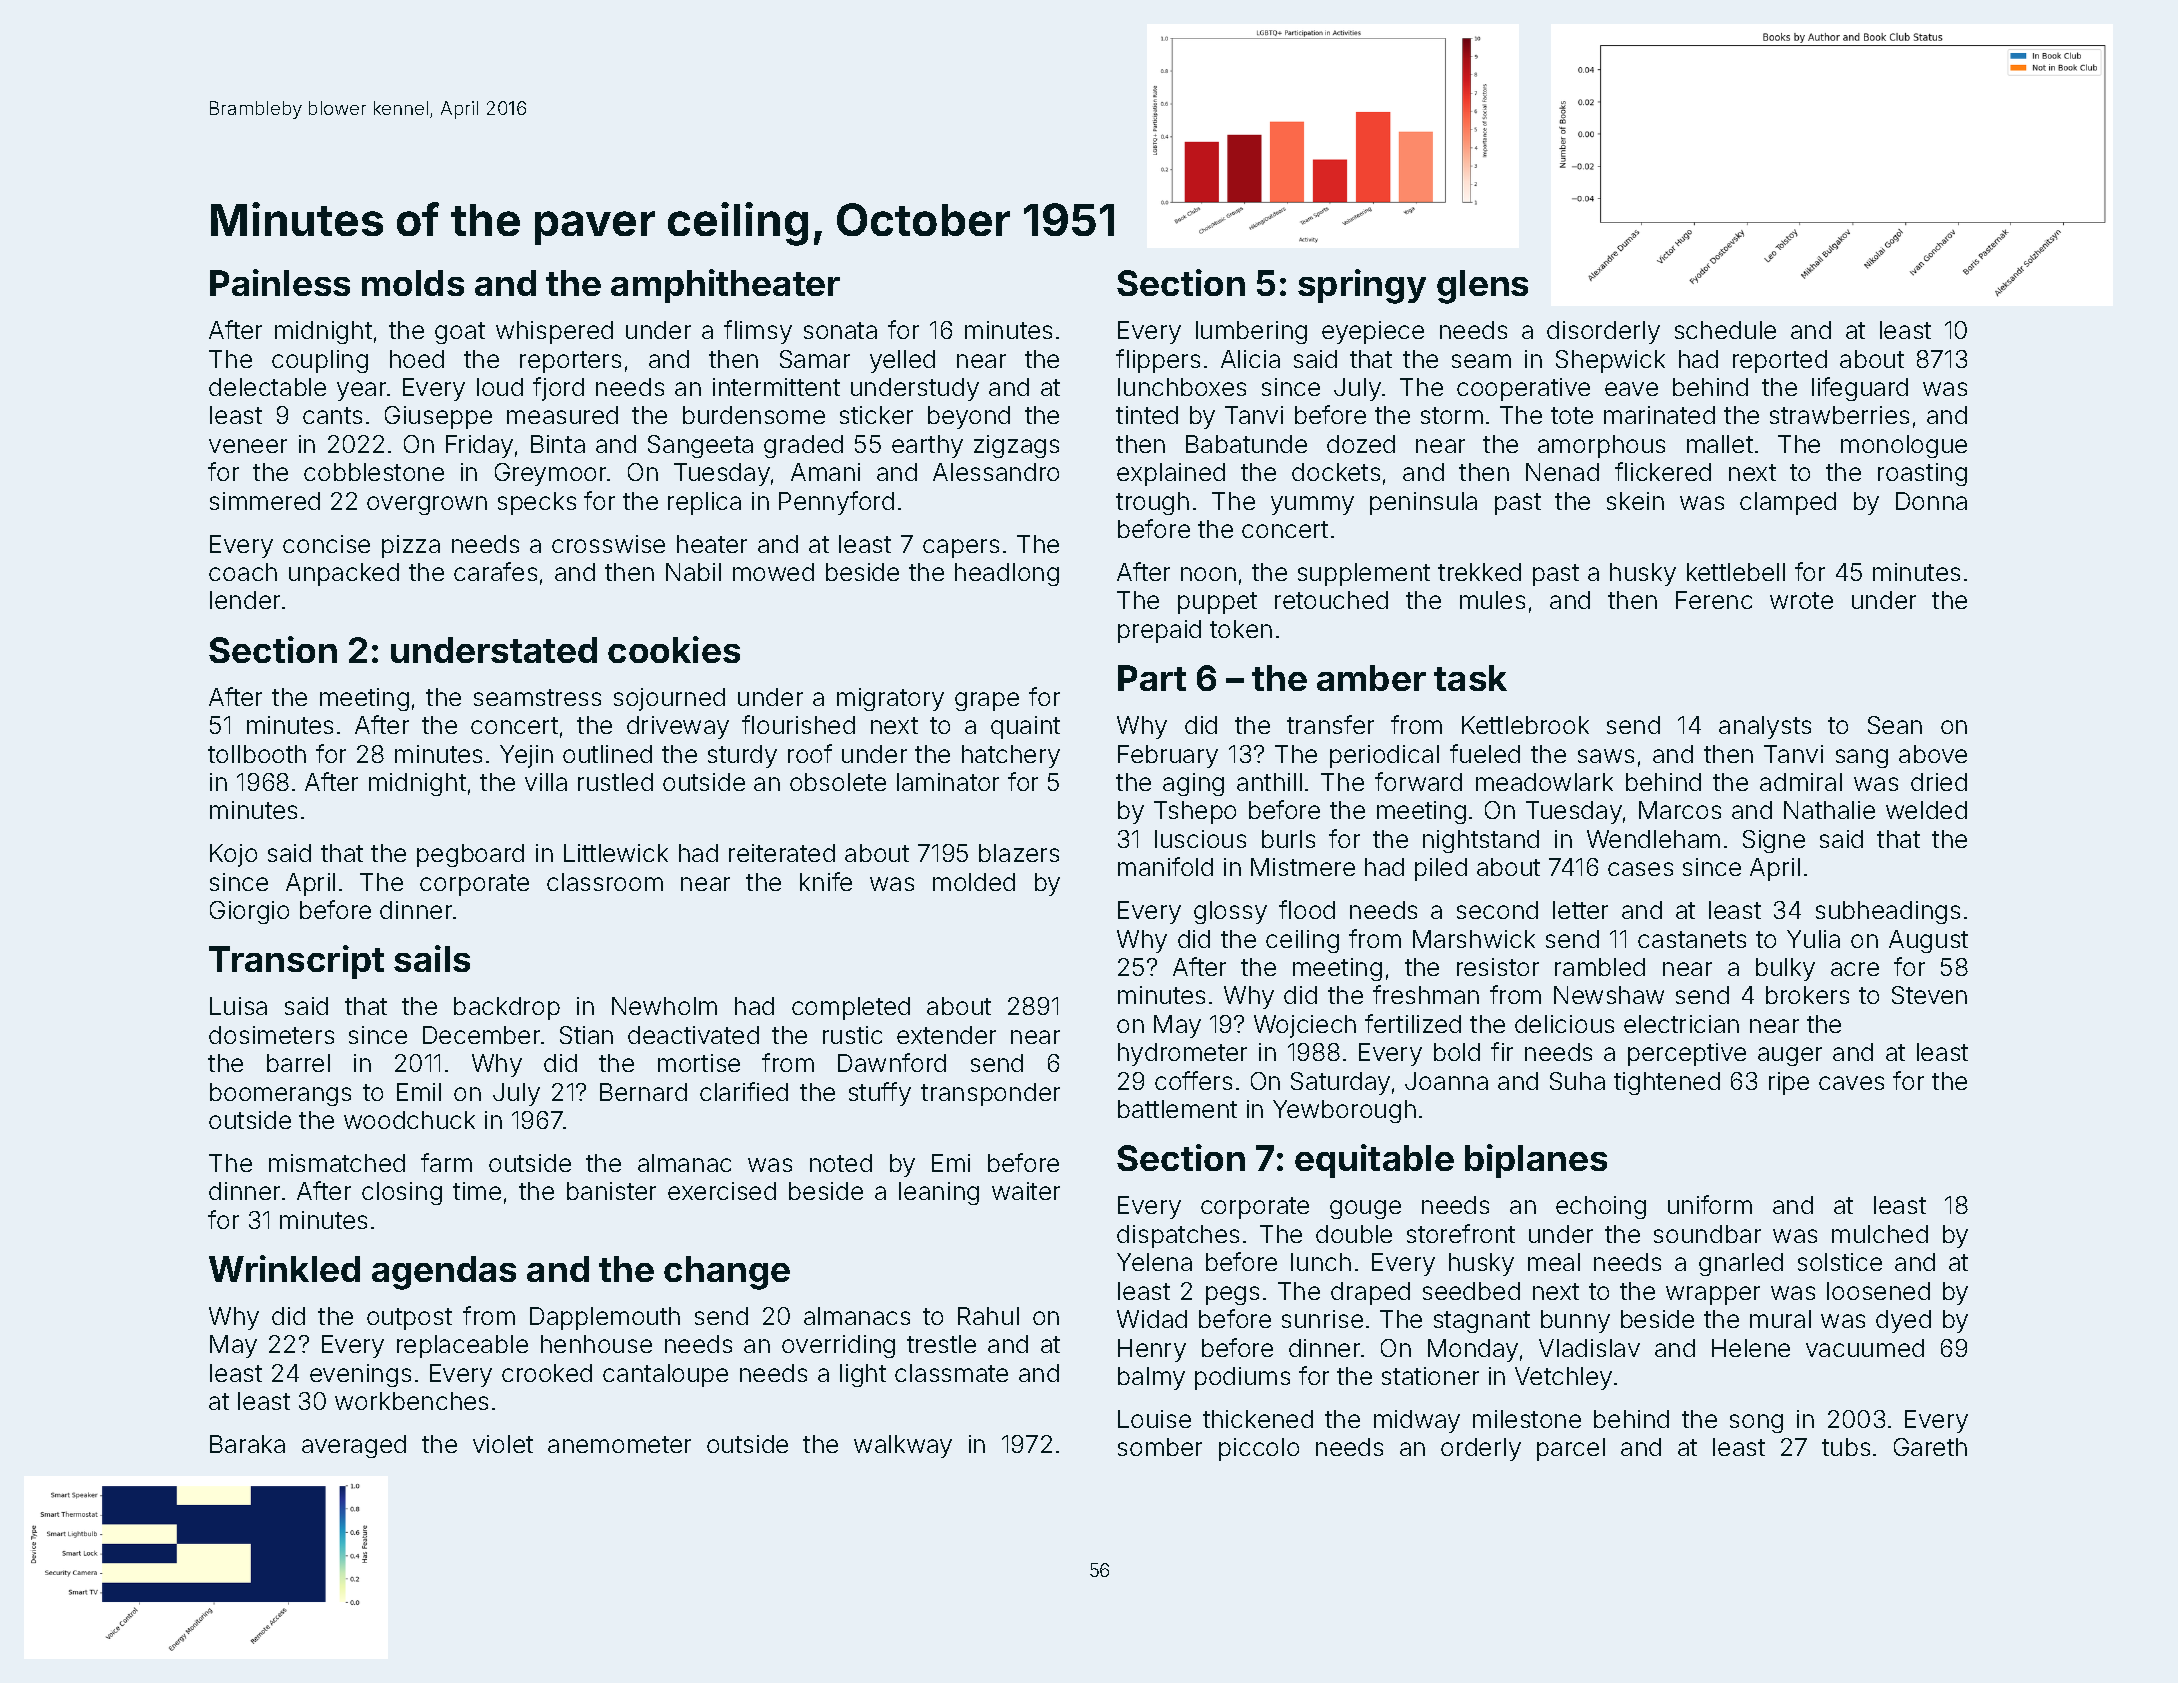 The width and height of the page is (2178, 1683). What do you see at coordinates (446, 1162) in the page?
I see `farm` at bounding box center [446, 1162].
